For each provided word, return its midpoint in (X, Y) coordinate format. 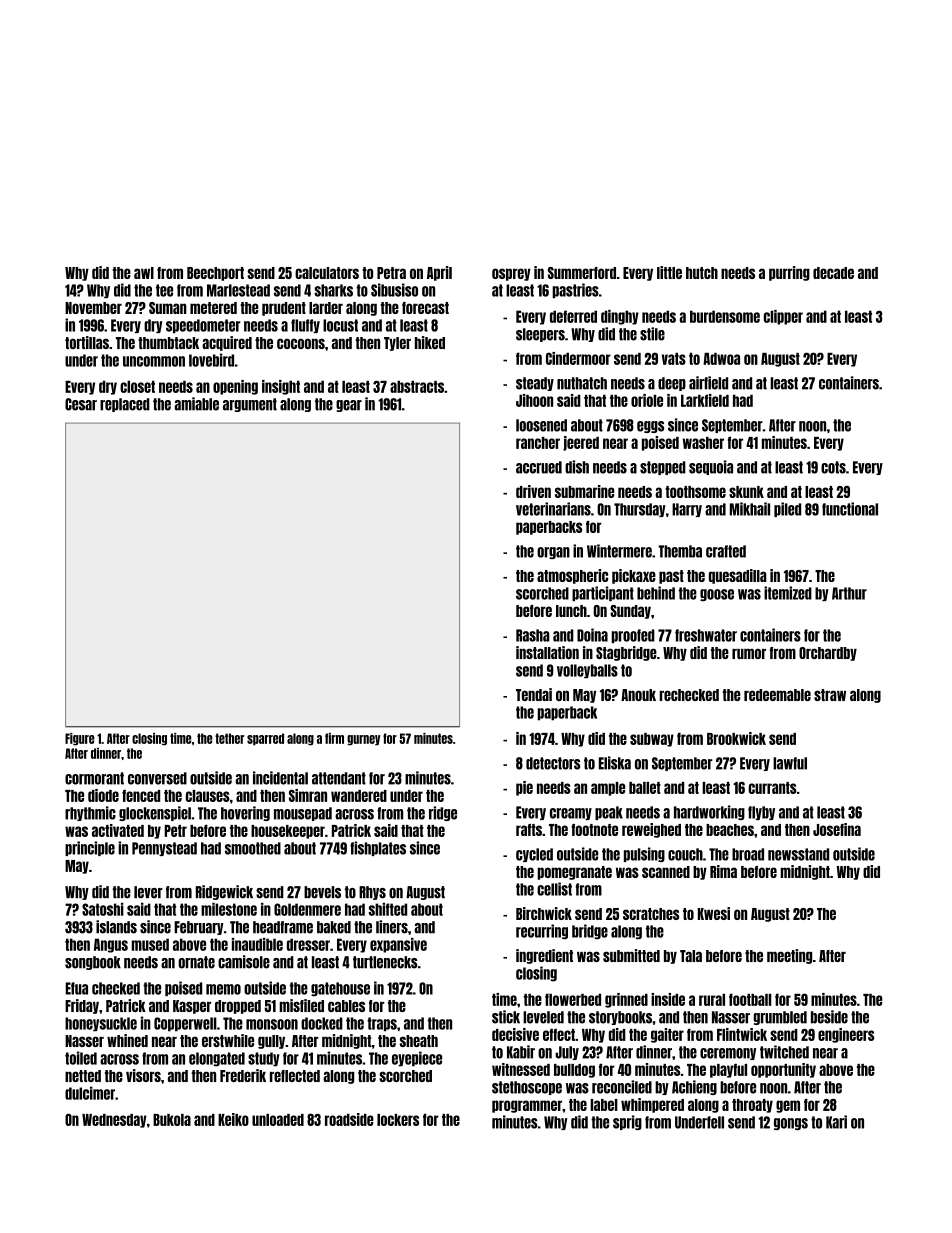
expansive (398, 945)
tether (230, 738)
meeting (789, 956)
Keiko (233, 1119)
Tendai (534, 694)
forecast (425, 308)
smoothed (253, 848)
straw (830, 695)
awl (144, 273)
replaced (125, 405)
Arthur (849, 593)
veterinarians (553, 509)
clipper (783, 317)
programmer (527, 1106)
